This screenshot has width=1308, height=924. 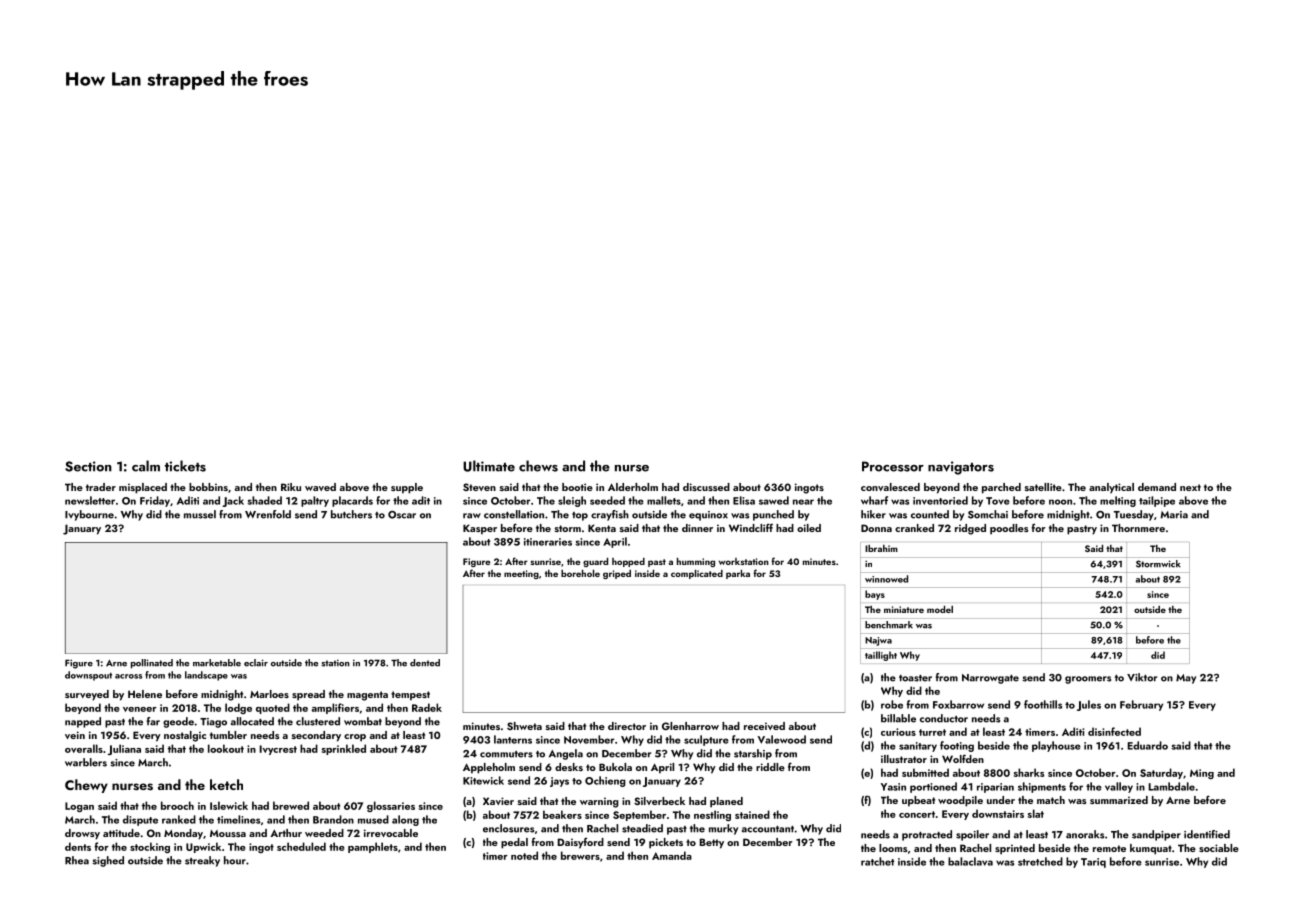 I want to click on balaclava, so click(x=970, y=861).
